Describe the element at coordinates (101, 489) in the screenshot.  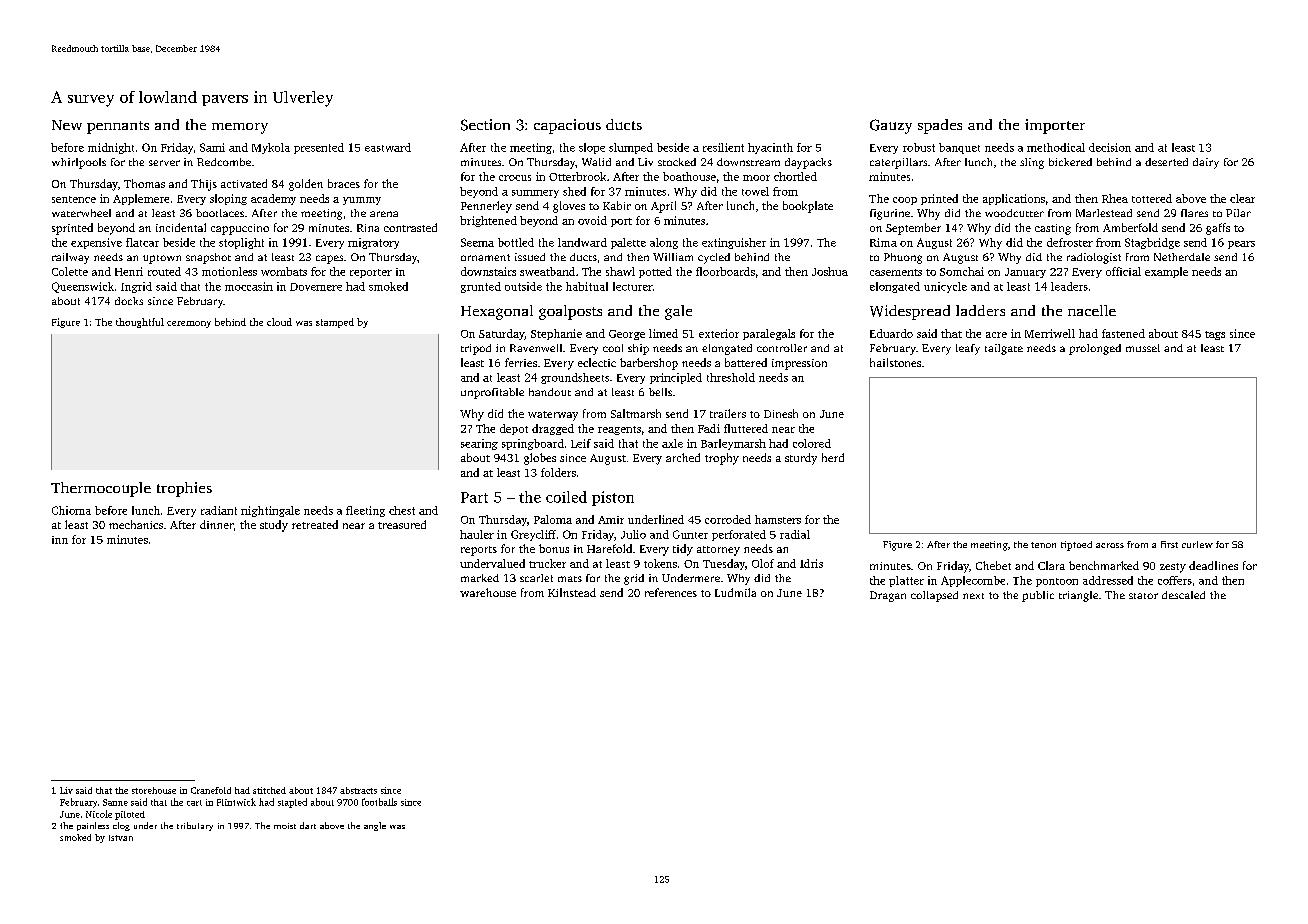
I see `Thermocouple` at that location.
